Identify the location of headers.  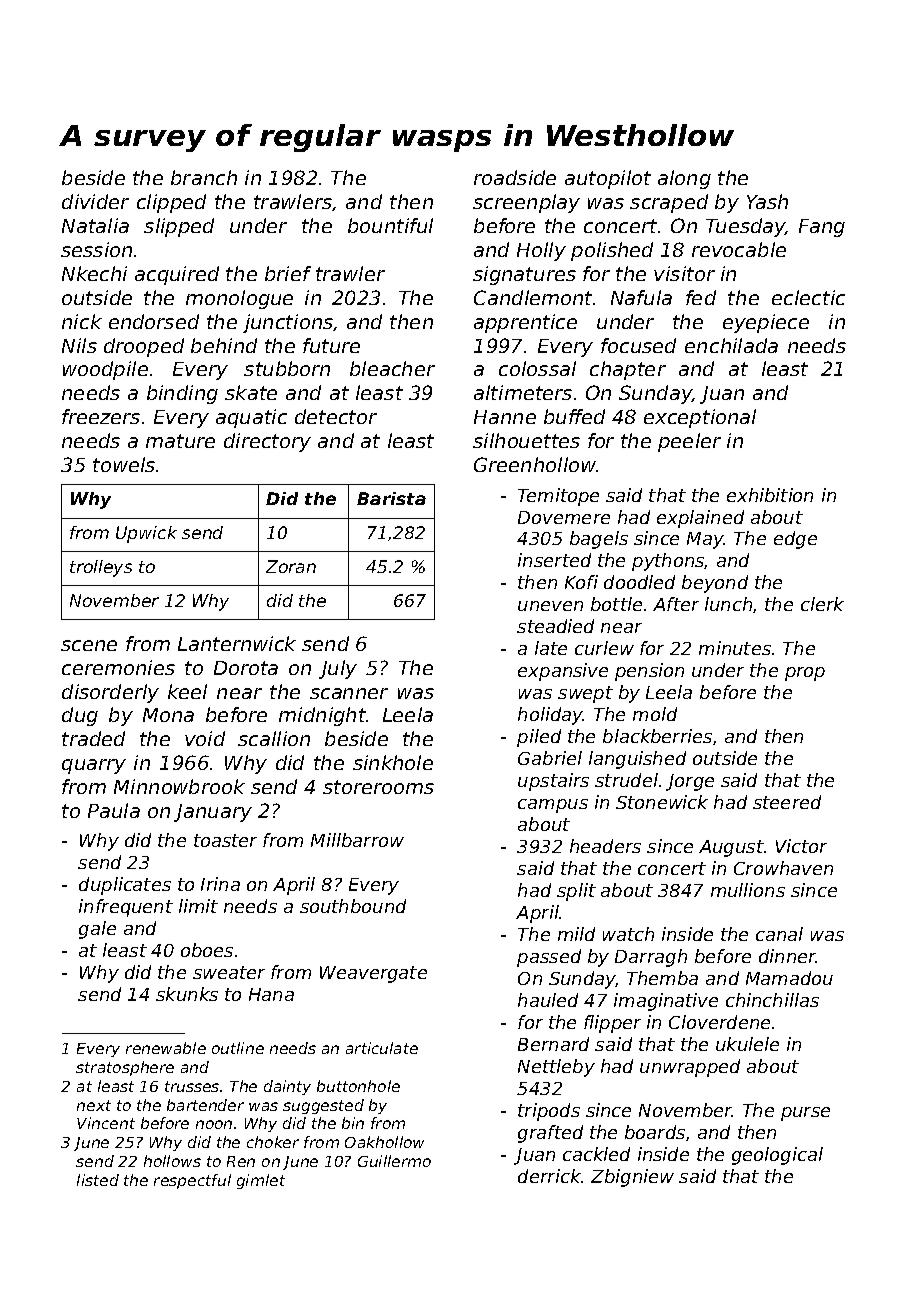
(605, 846).
